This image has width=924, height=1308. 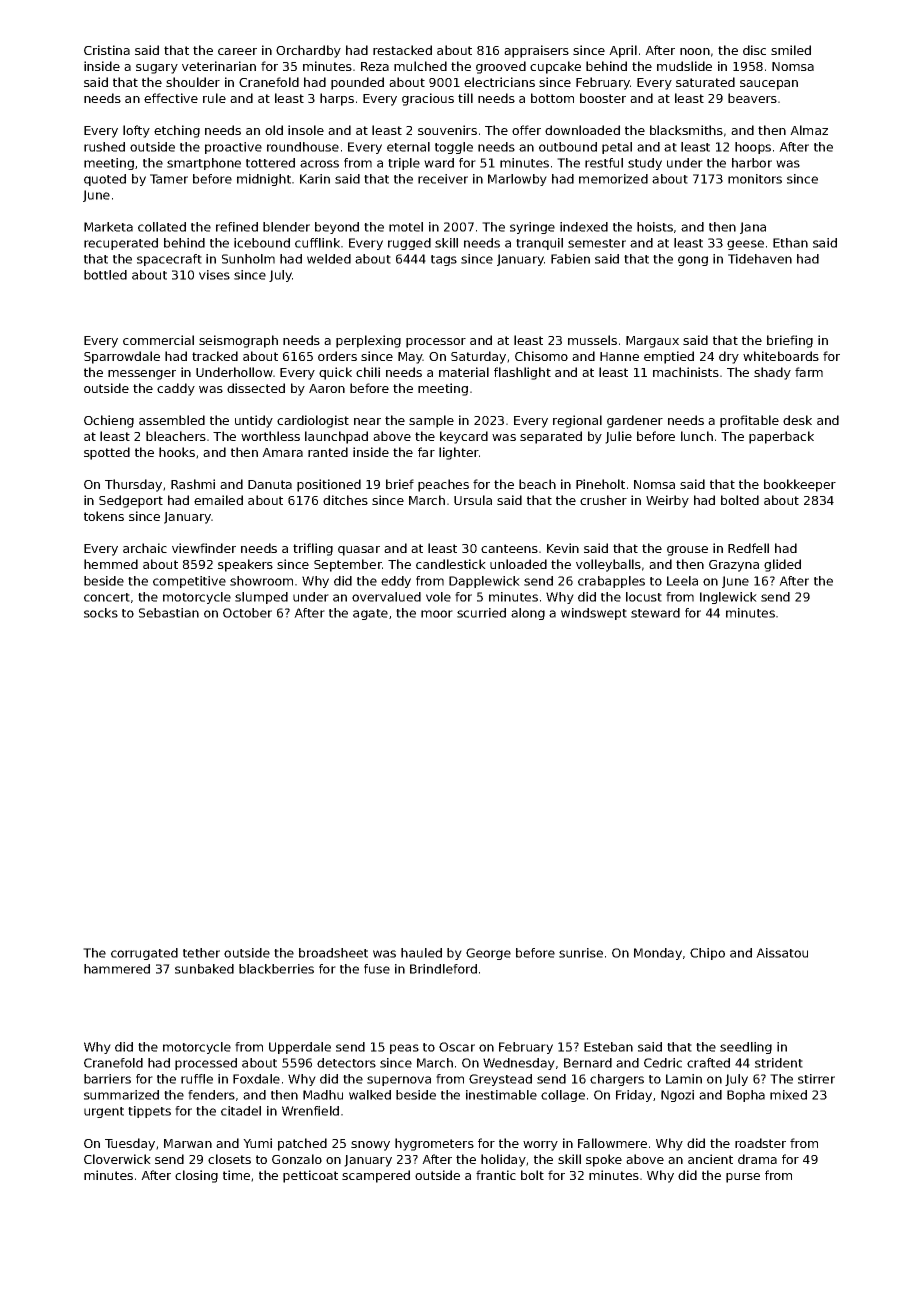 I want to click on Rashmi, so click(x=193, y=484).
